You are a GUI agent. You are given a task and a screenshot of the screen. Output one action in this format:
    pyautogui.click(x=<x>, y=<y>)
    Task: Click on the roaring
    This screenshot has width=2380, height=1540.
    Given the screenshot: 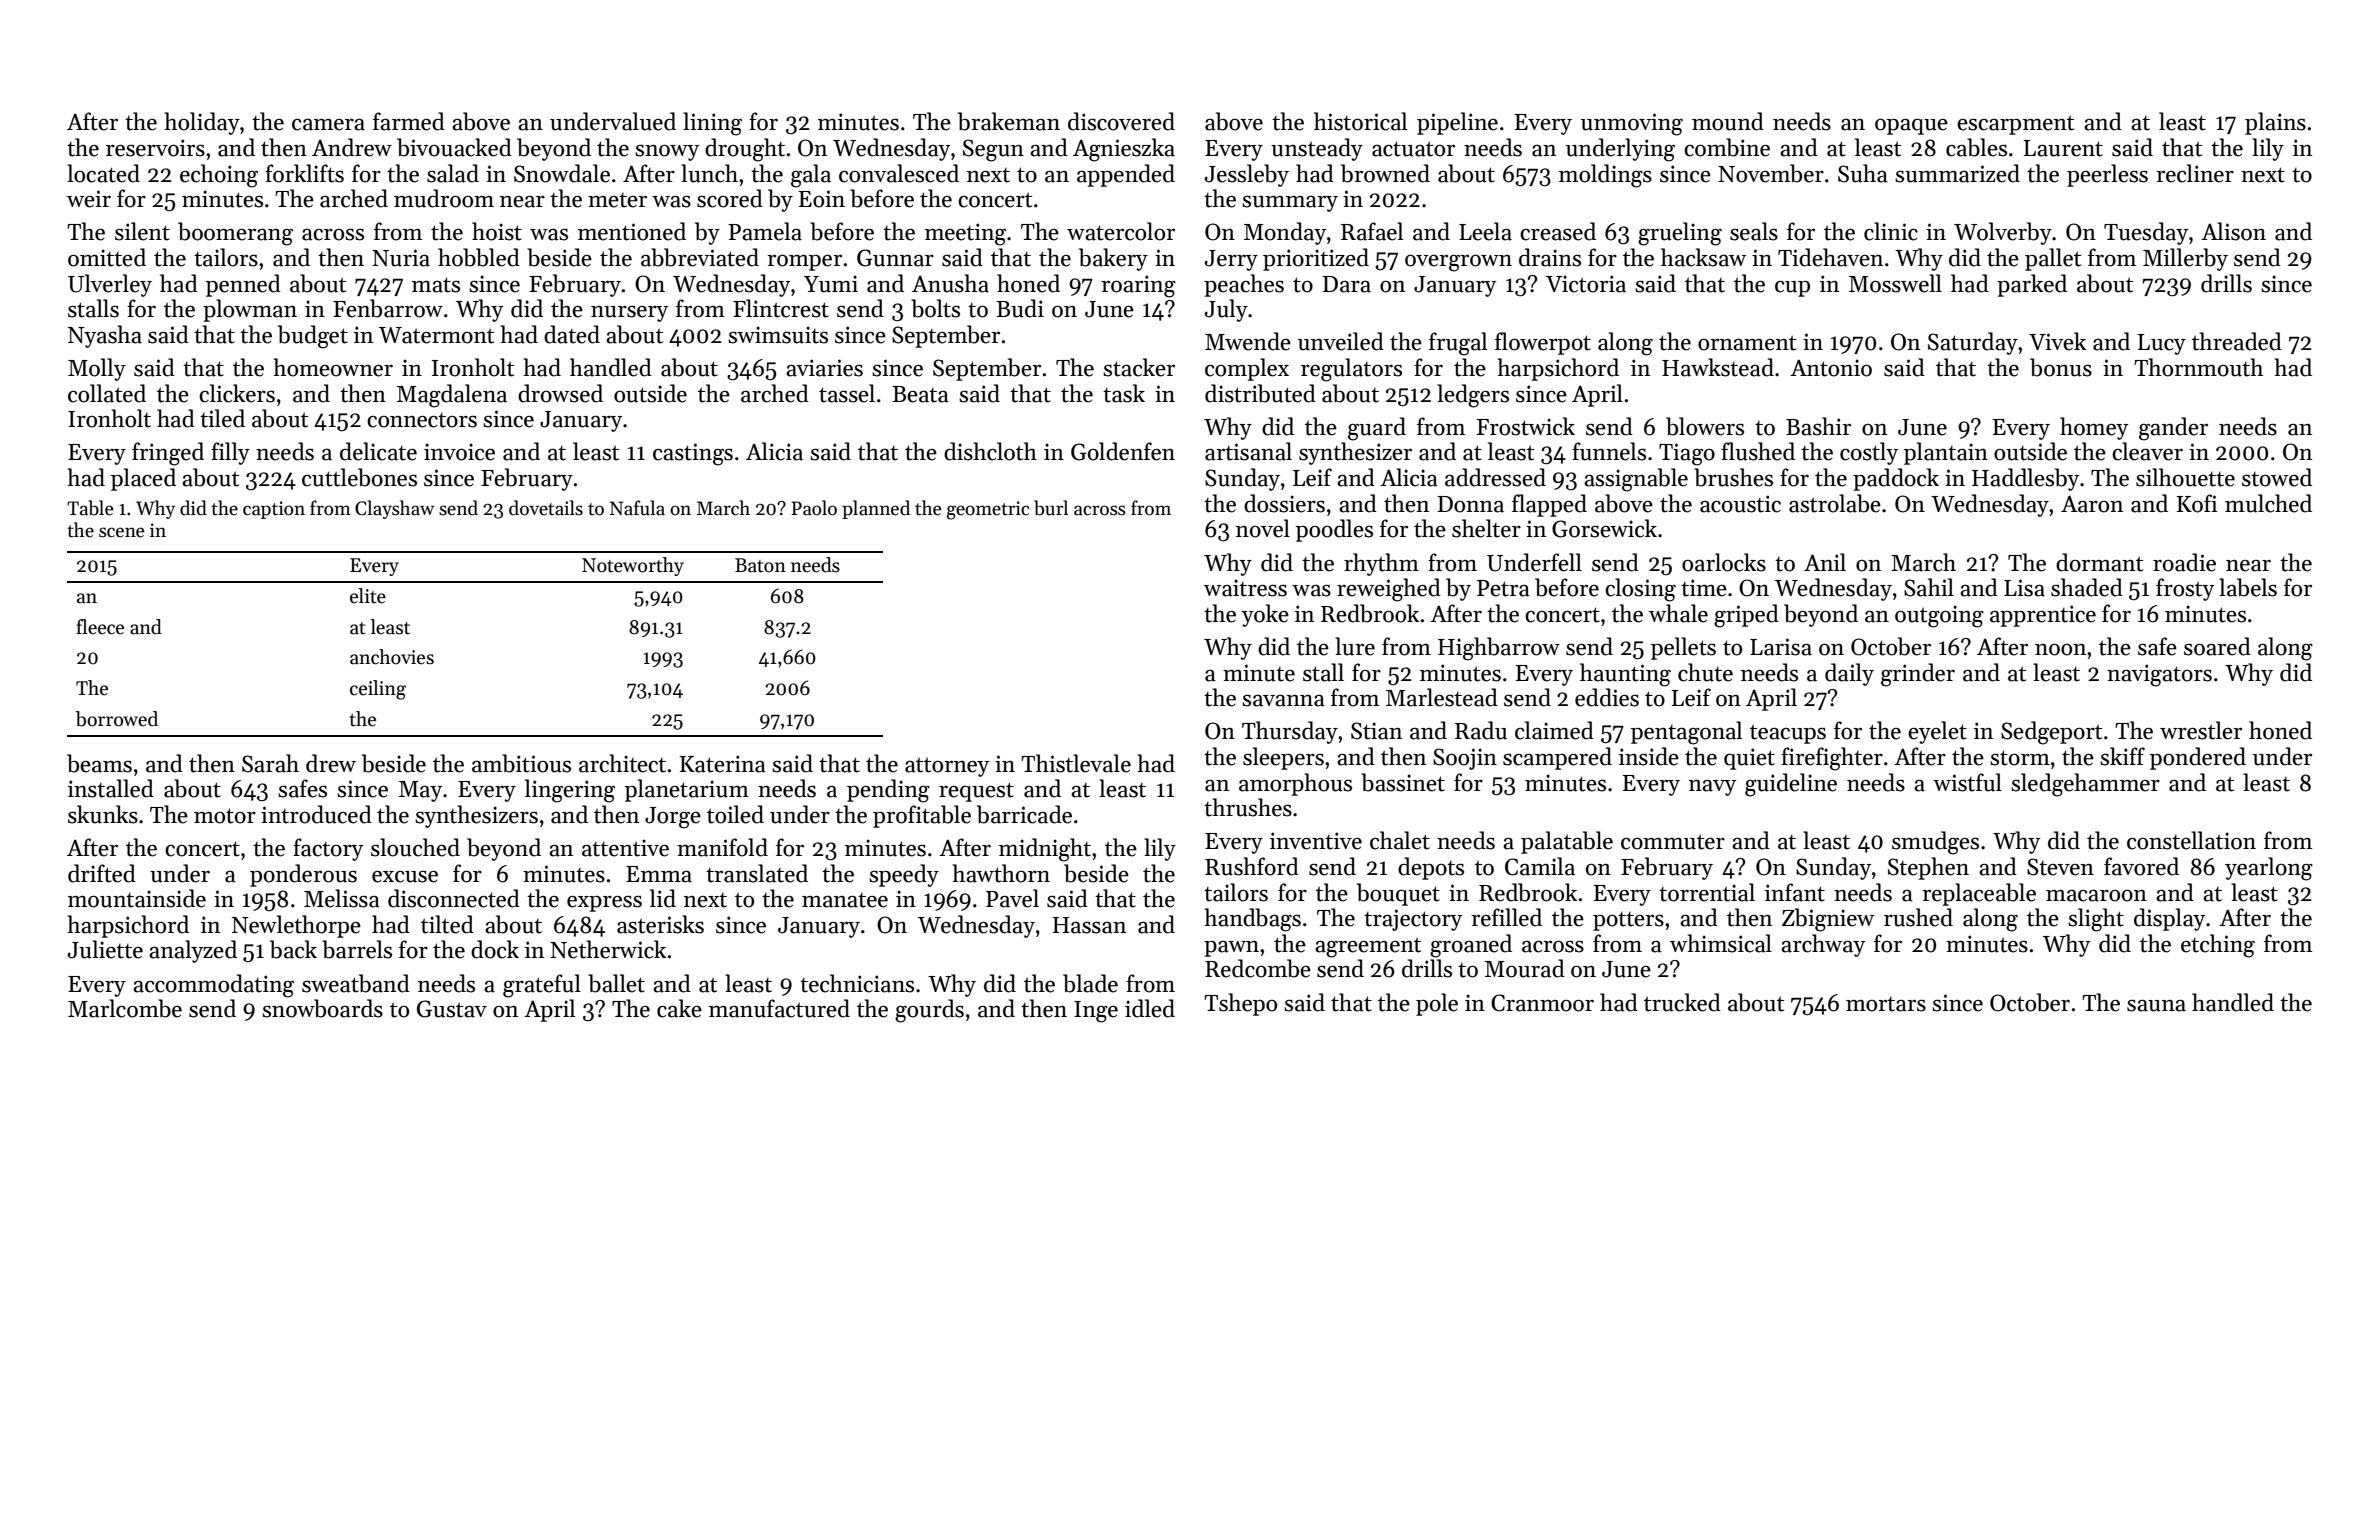 What is the action you would take?
    pyautogui.click(x=1138, y=286)
